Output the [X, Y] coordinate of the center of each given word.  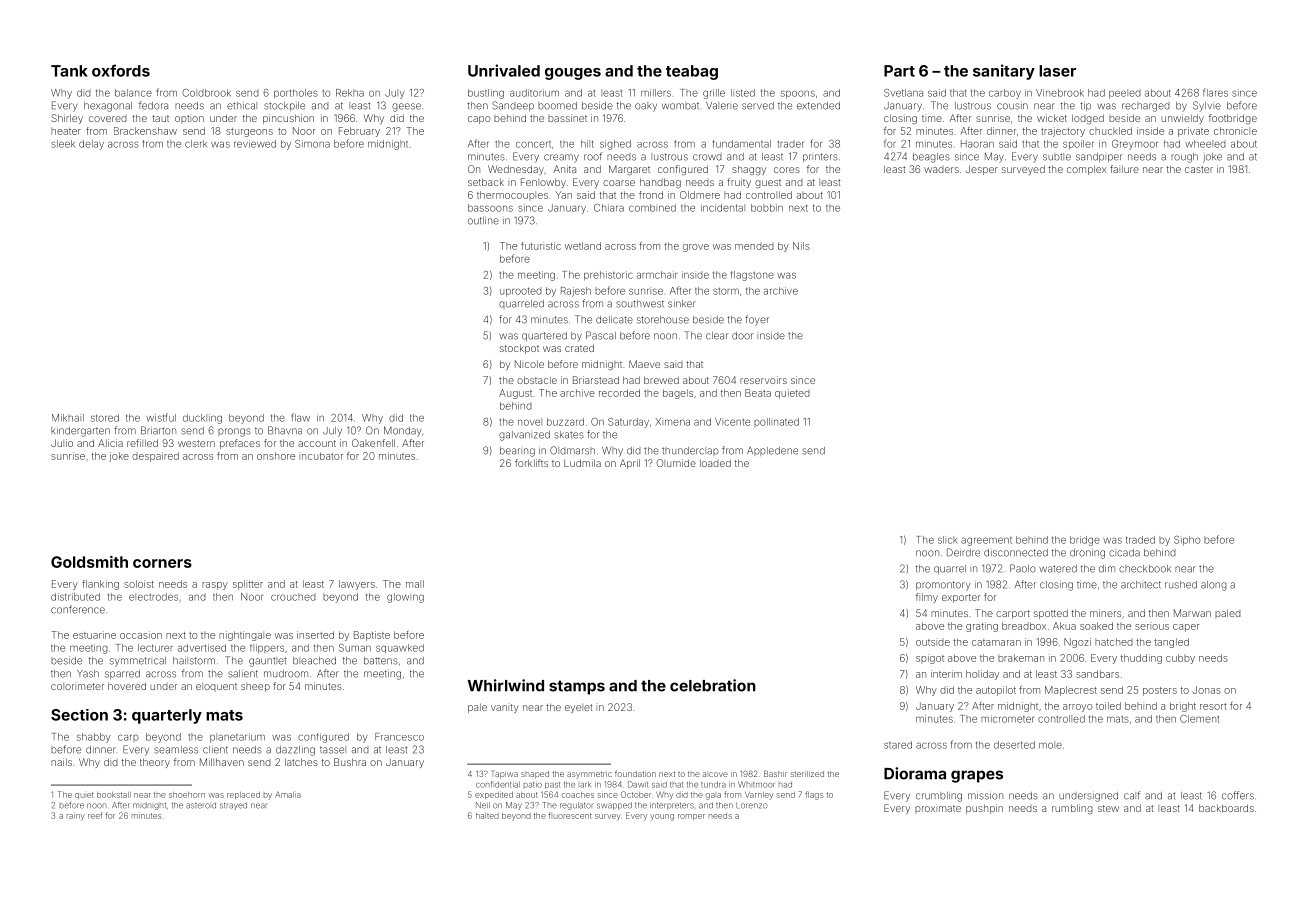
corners [162, 563]
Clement [1199, 719]
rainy [76, 817]
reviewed [255, 144]
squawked [400, 649]
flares [1215, 92]
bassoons [490, 208]
